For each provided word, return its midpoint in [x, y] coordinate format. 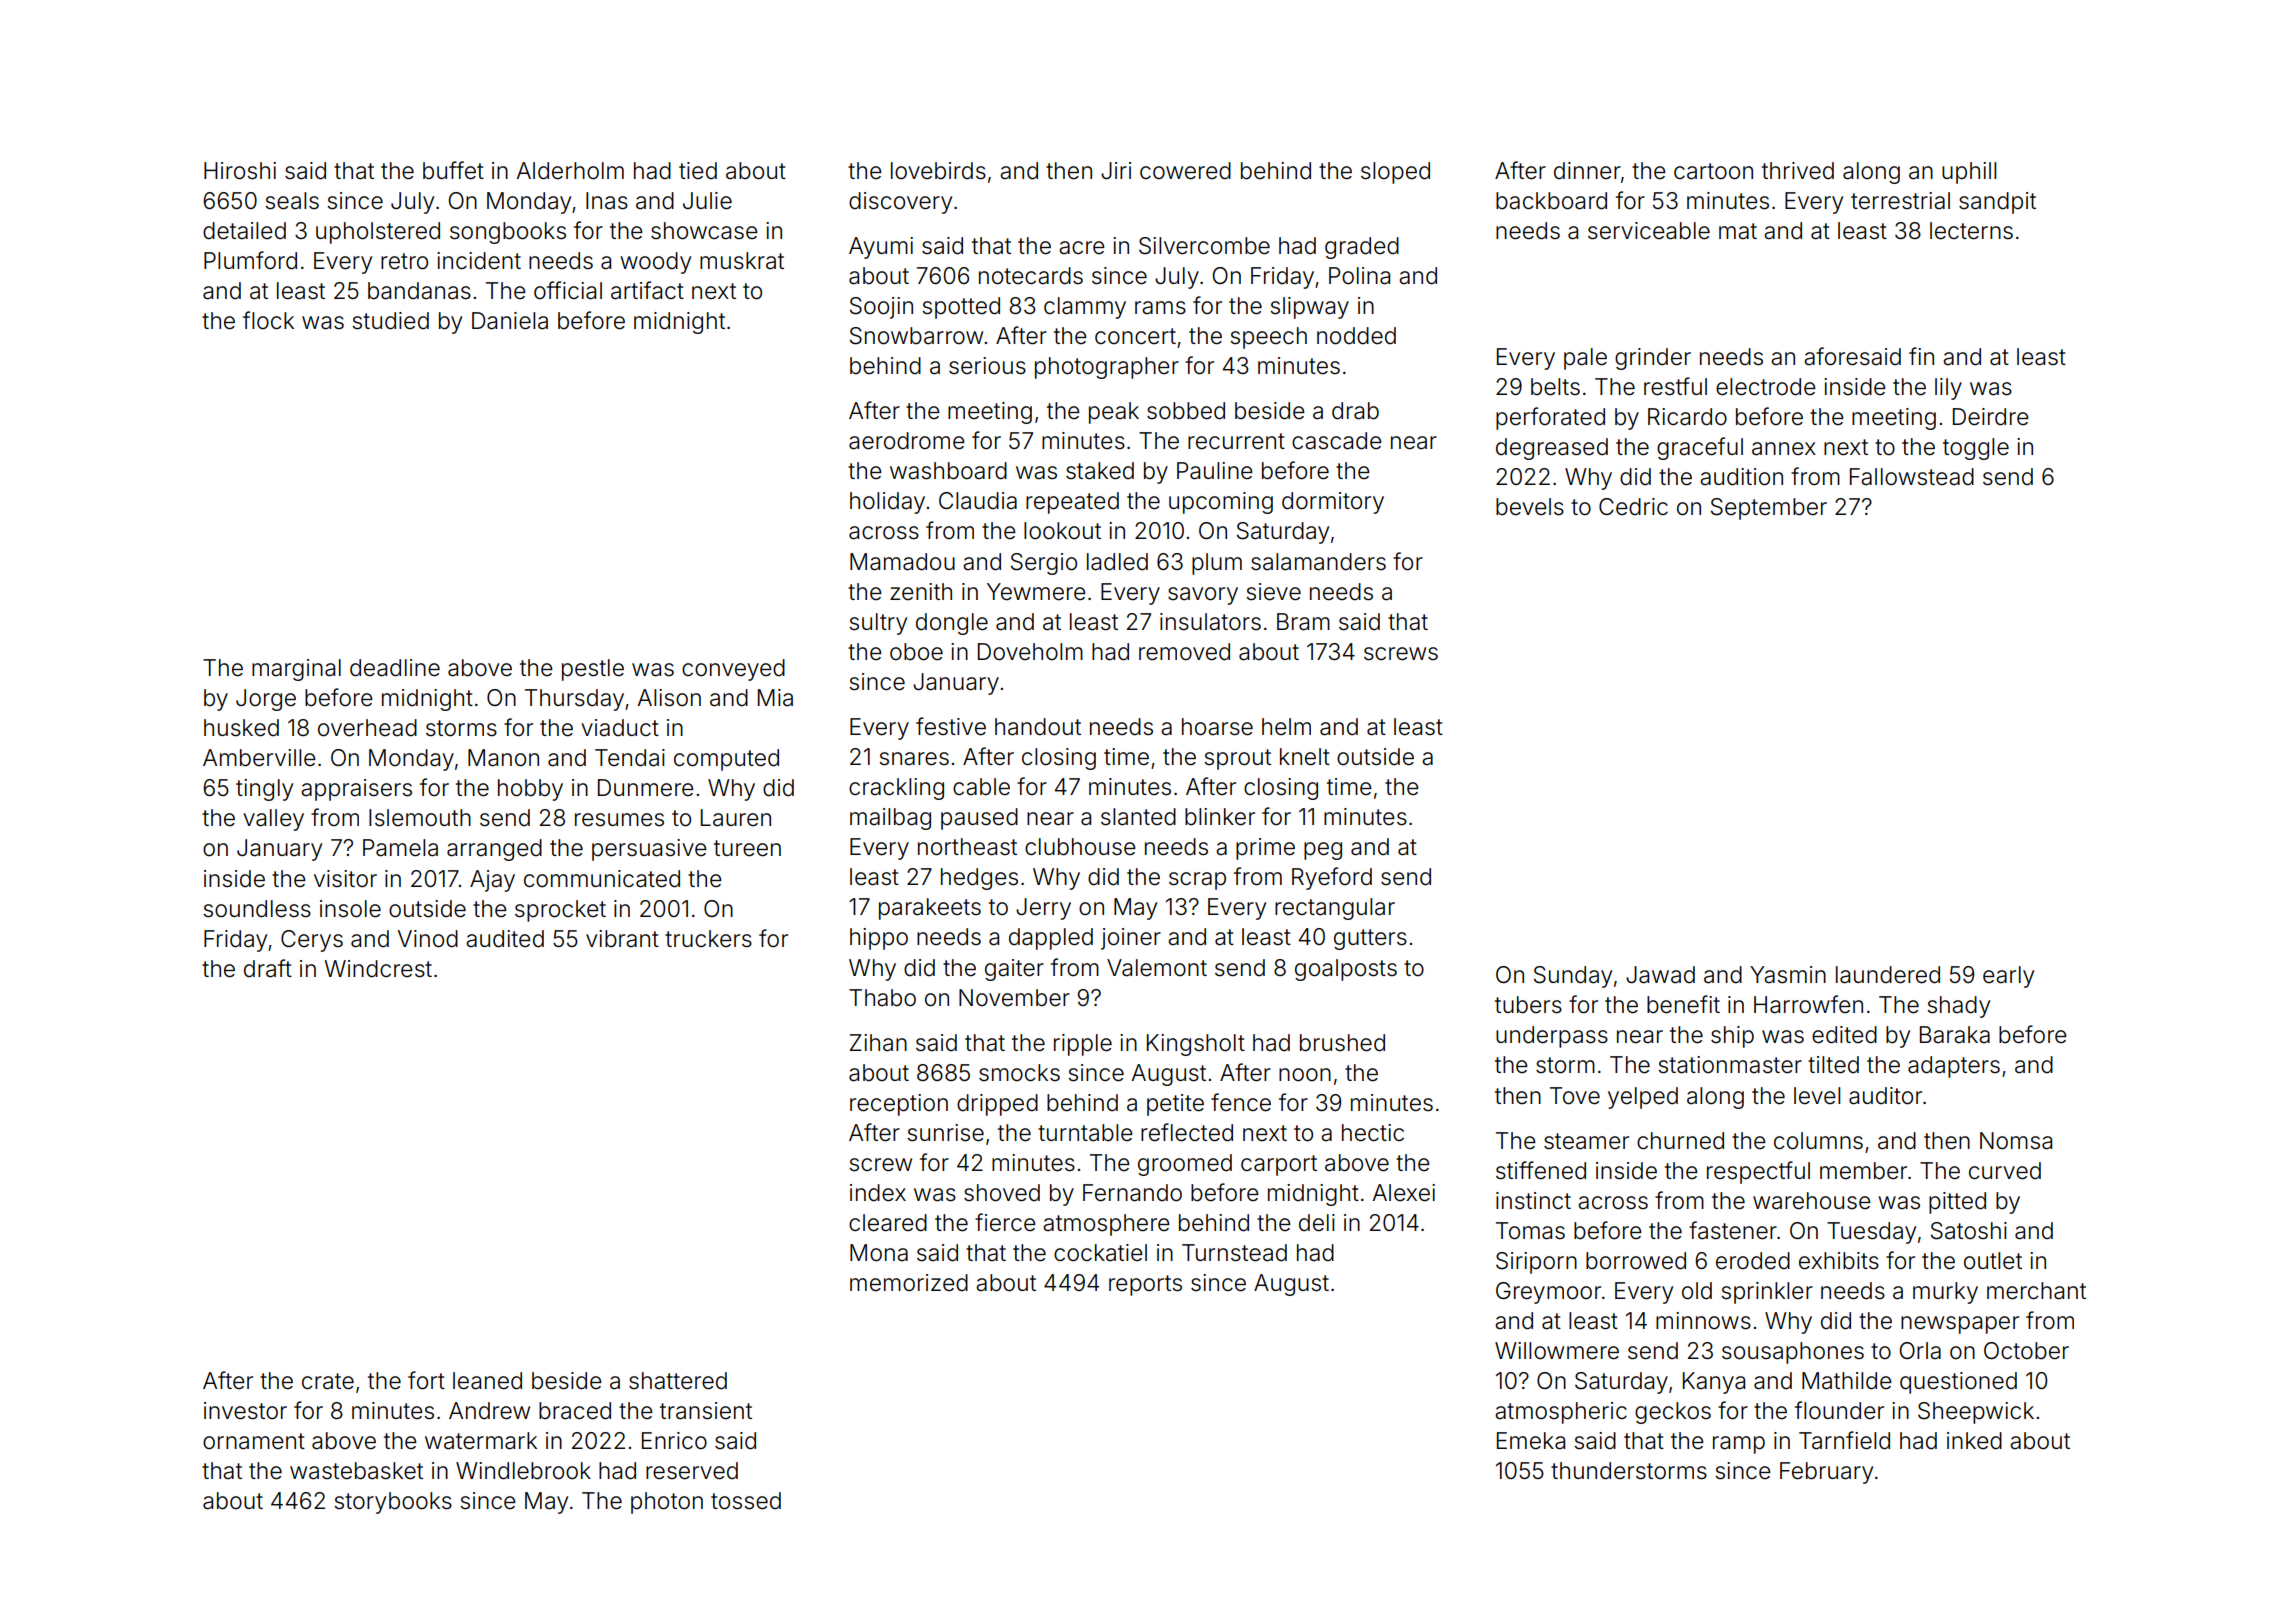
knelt [1305, 757]
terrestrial [1900, 201]
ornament [254, 1441]
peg [1323, 851]
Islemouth [420, 818]
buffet [453, 170]
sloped [1395, 173]
